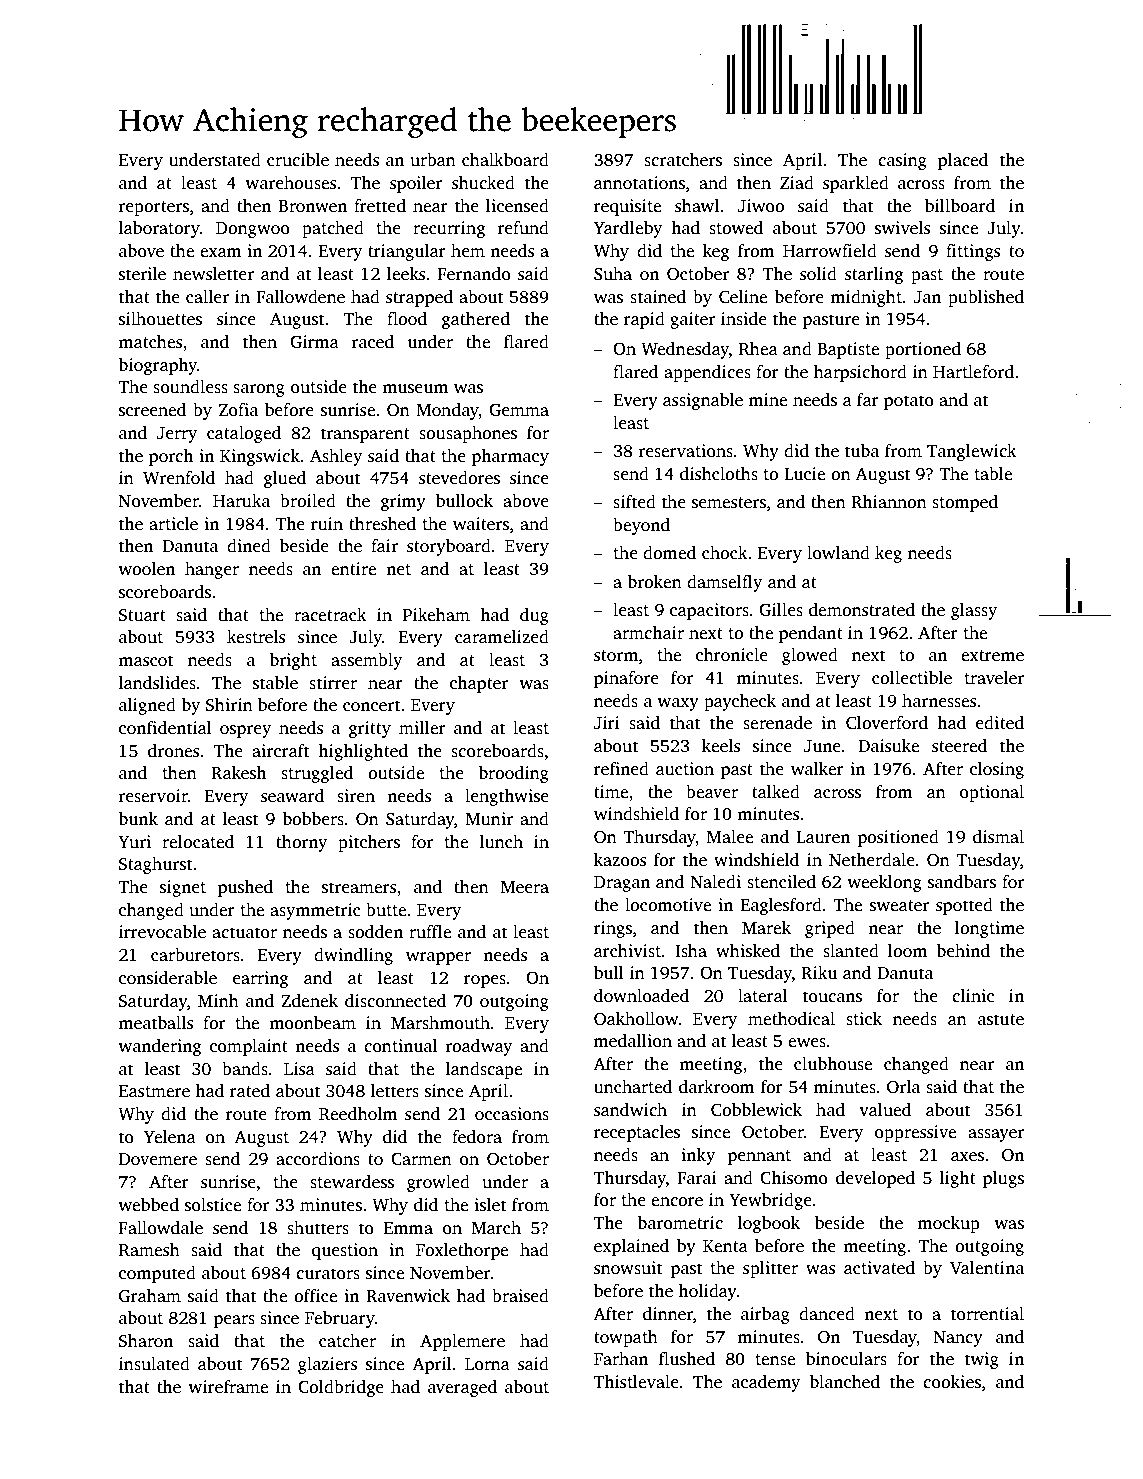 This screenshot has width=1143, height=1479. I want to click on osprey, so click(245, 731).
